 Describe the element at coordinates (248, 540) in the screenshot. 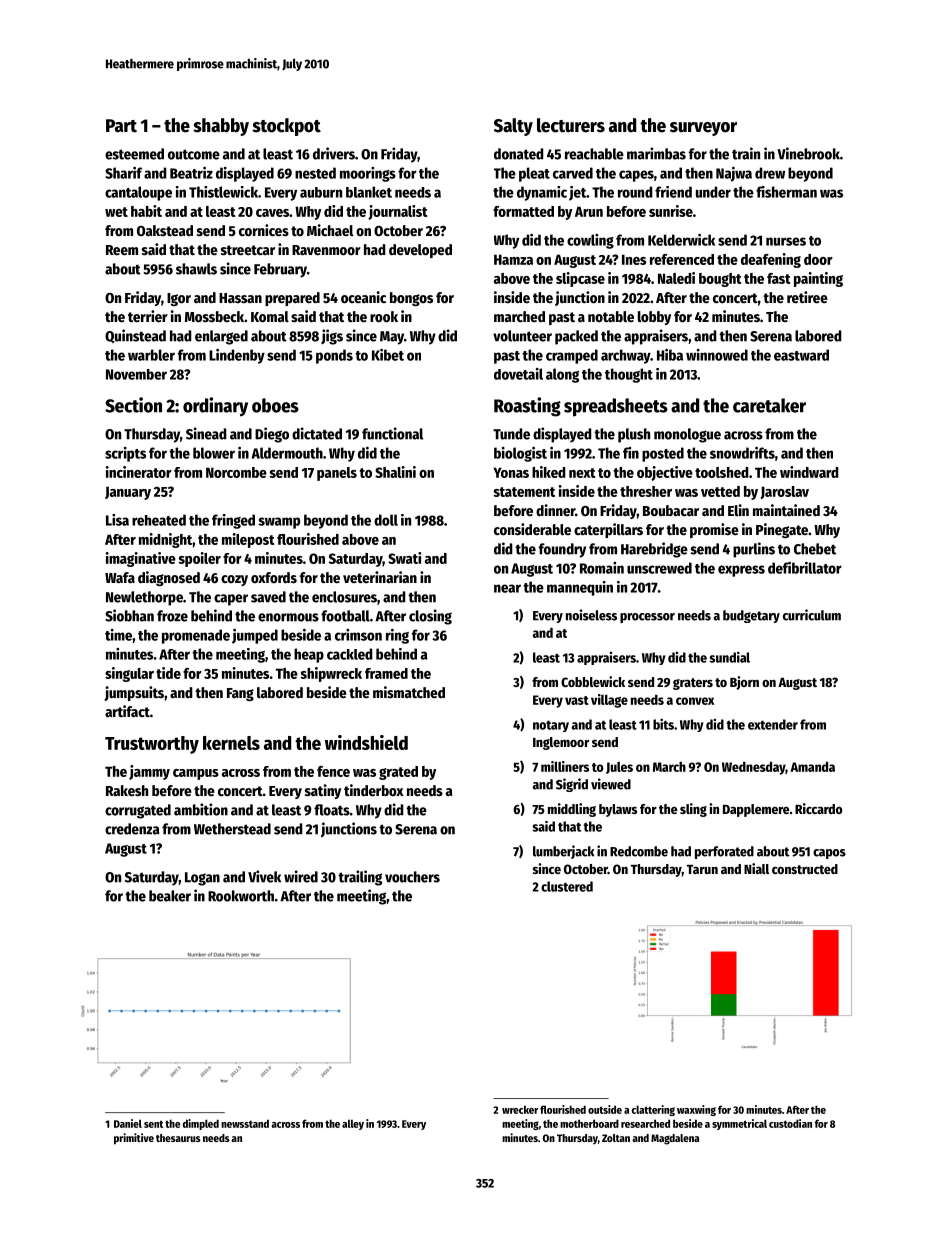

I see `milepost` at that location.
